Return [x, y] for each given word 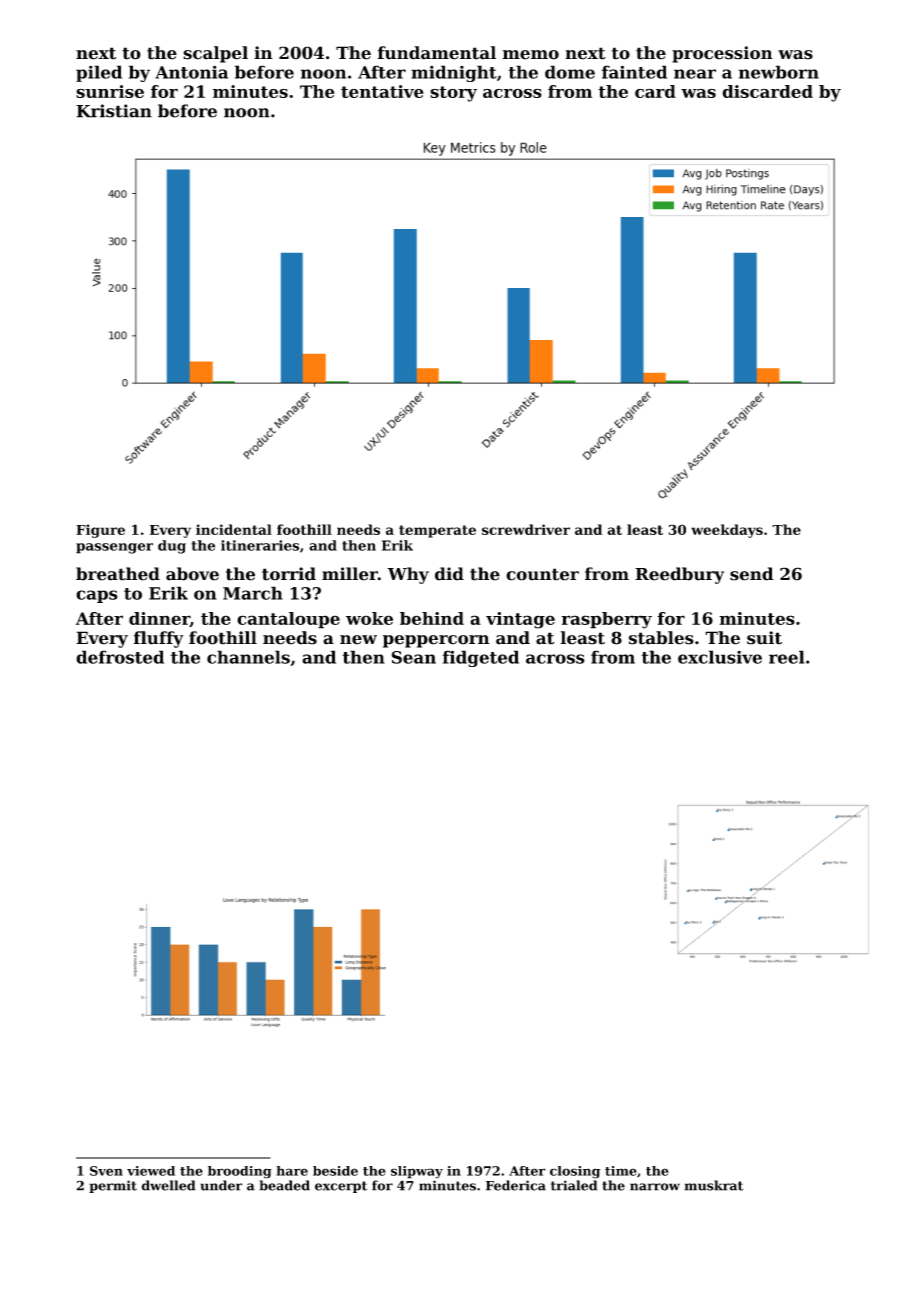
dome [570, 72]
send [751, 574]
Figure [100, 531]
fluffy [158, 639]
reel [787, 657]
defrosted [120, 657]
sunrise [110, 91]
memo [530, 55]
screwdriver [526, 529]
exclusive [720, 657]
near [695, 74]
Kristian [114, 111]
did [449, 574]
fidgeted [481, 658]
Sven [106, 1171]
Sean [414, 657]
